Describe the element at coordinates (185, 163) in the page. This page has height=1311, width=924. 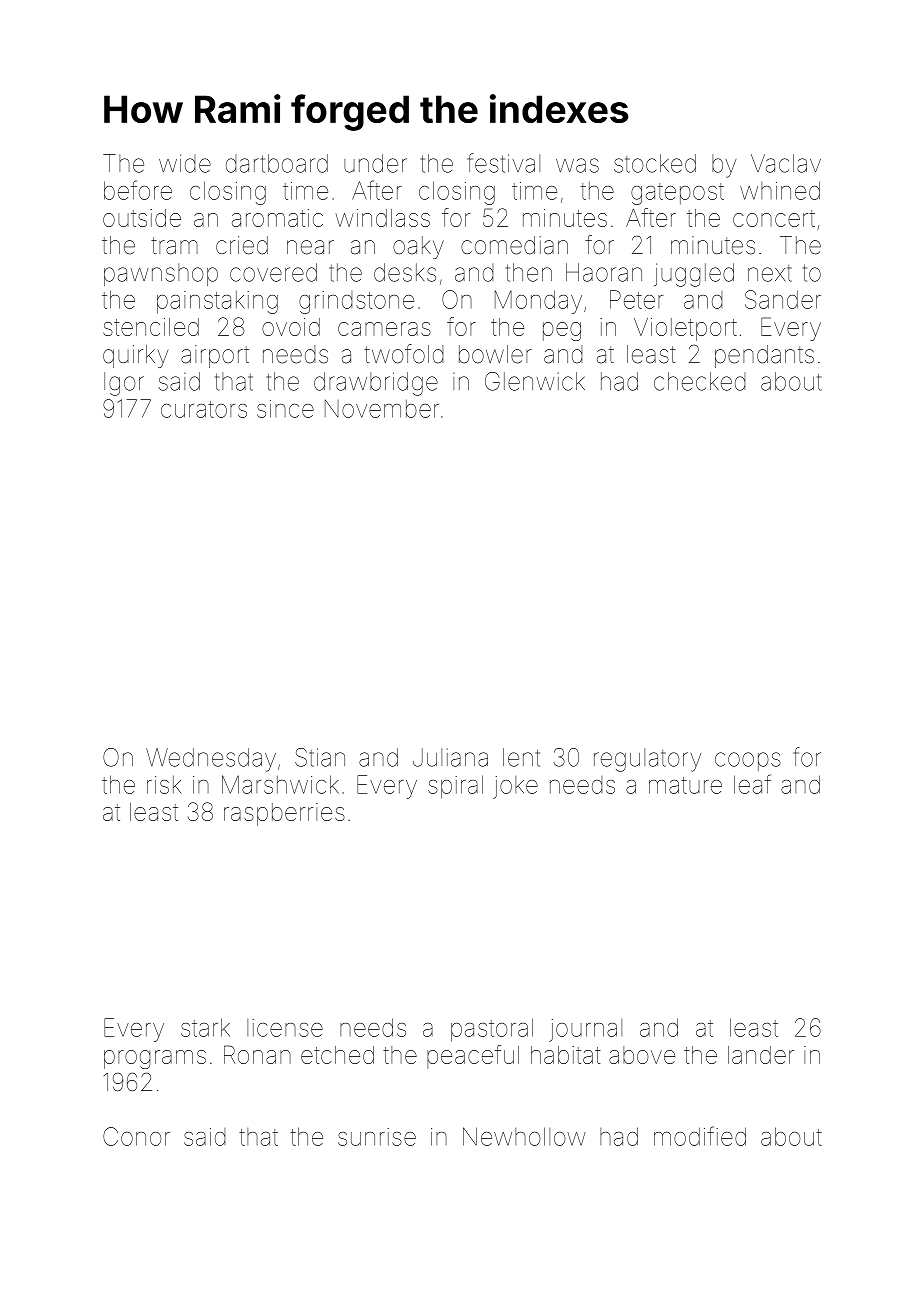
I see `wide` at that location.
